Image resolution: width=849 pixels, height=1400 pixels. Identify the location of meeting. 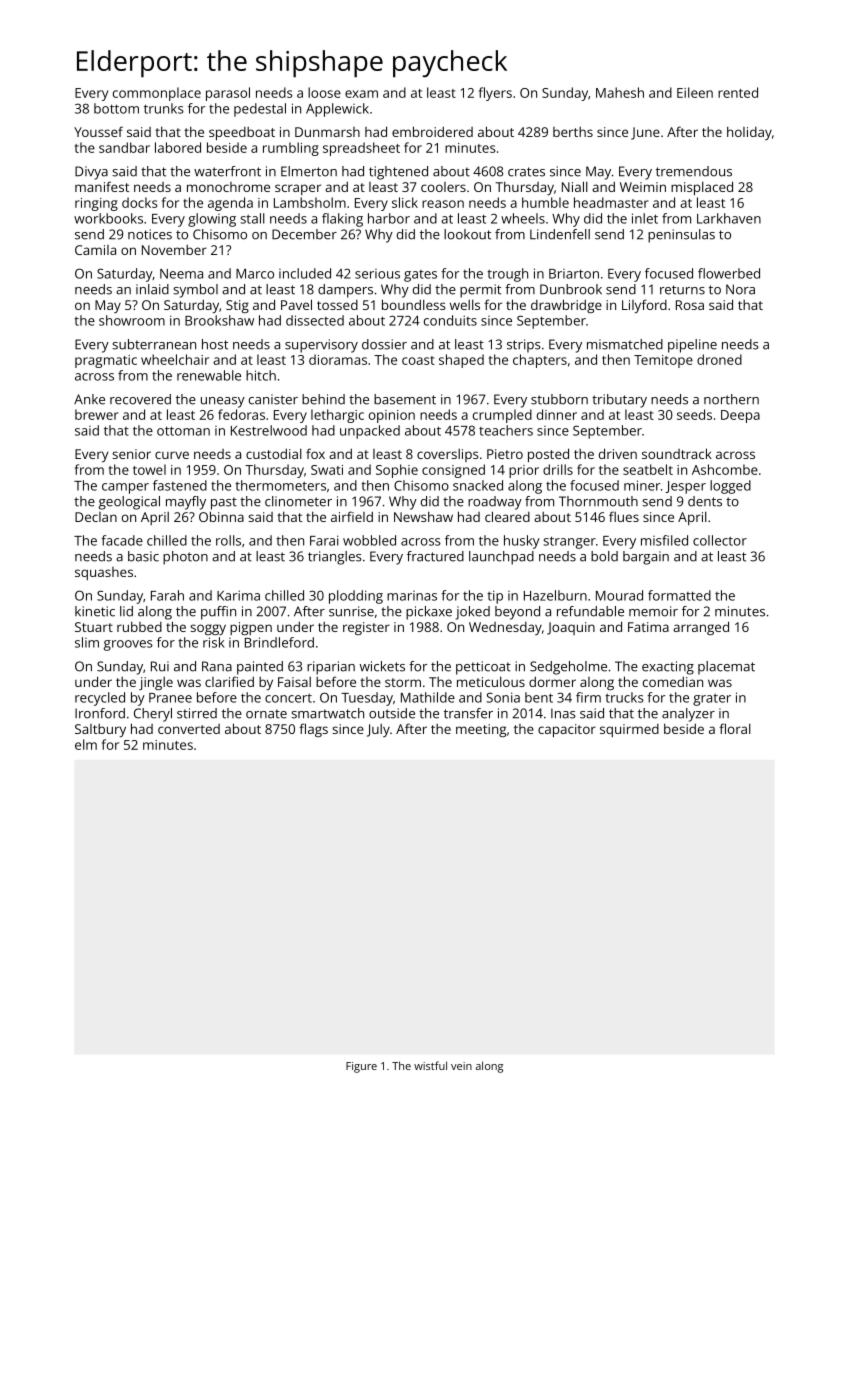
(481, 730).
